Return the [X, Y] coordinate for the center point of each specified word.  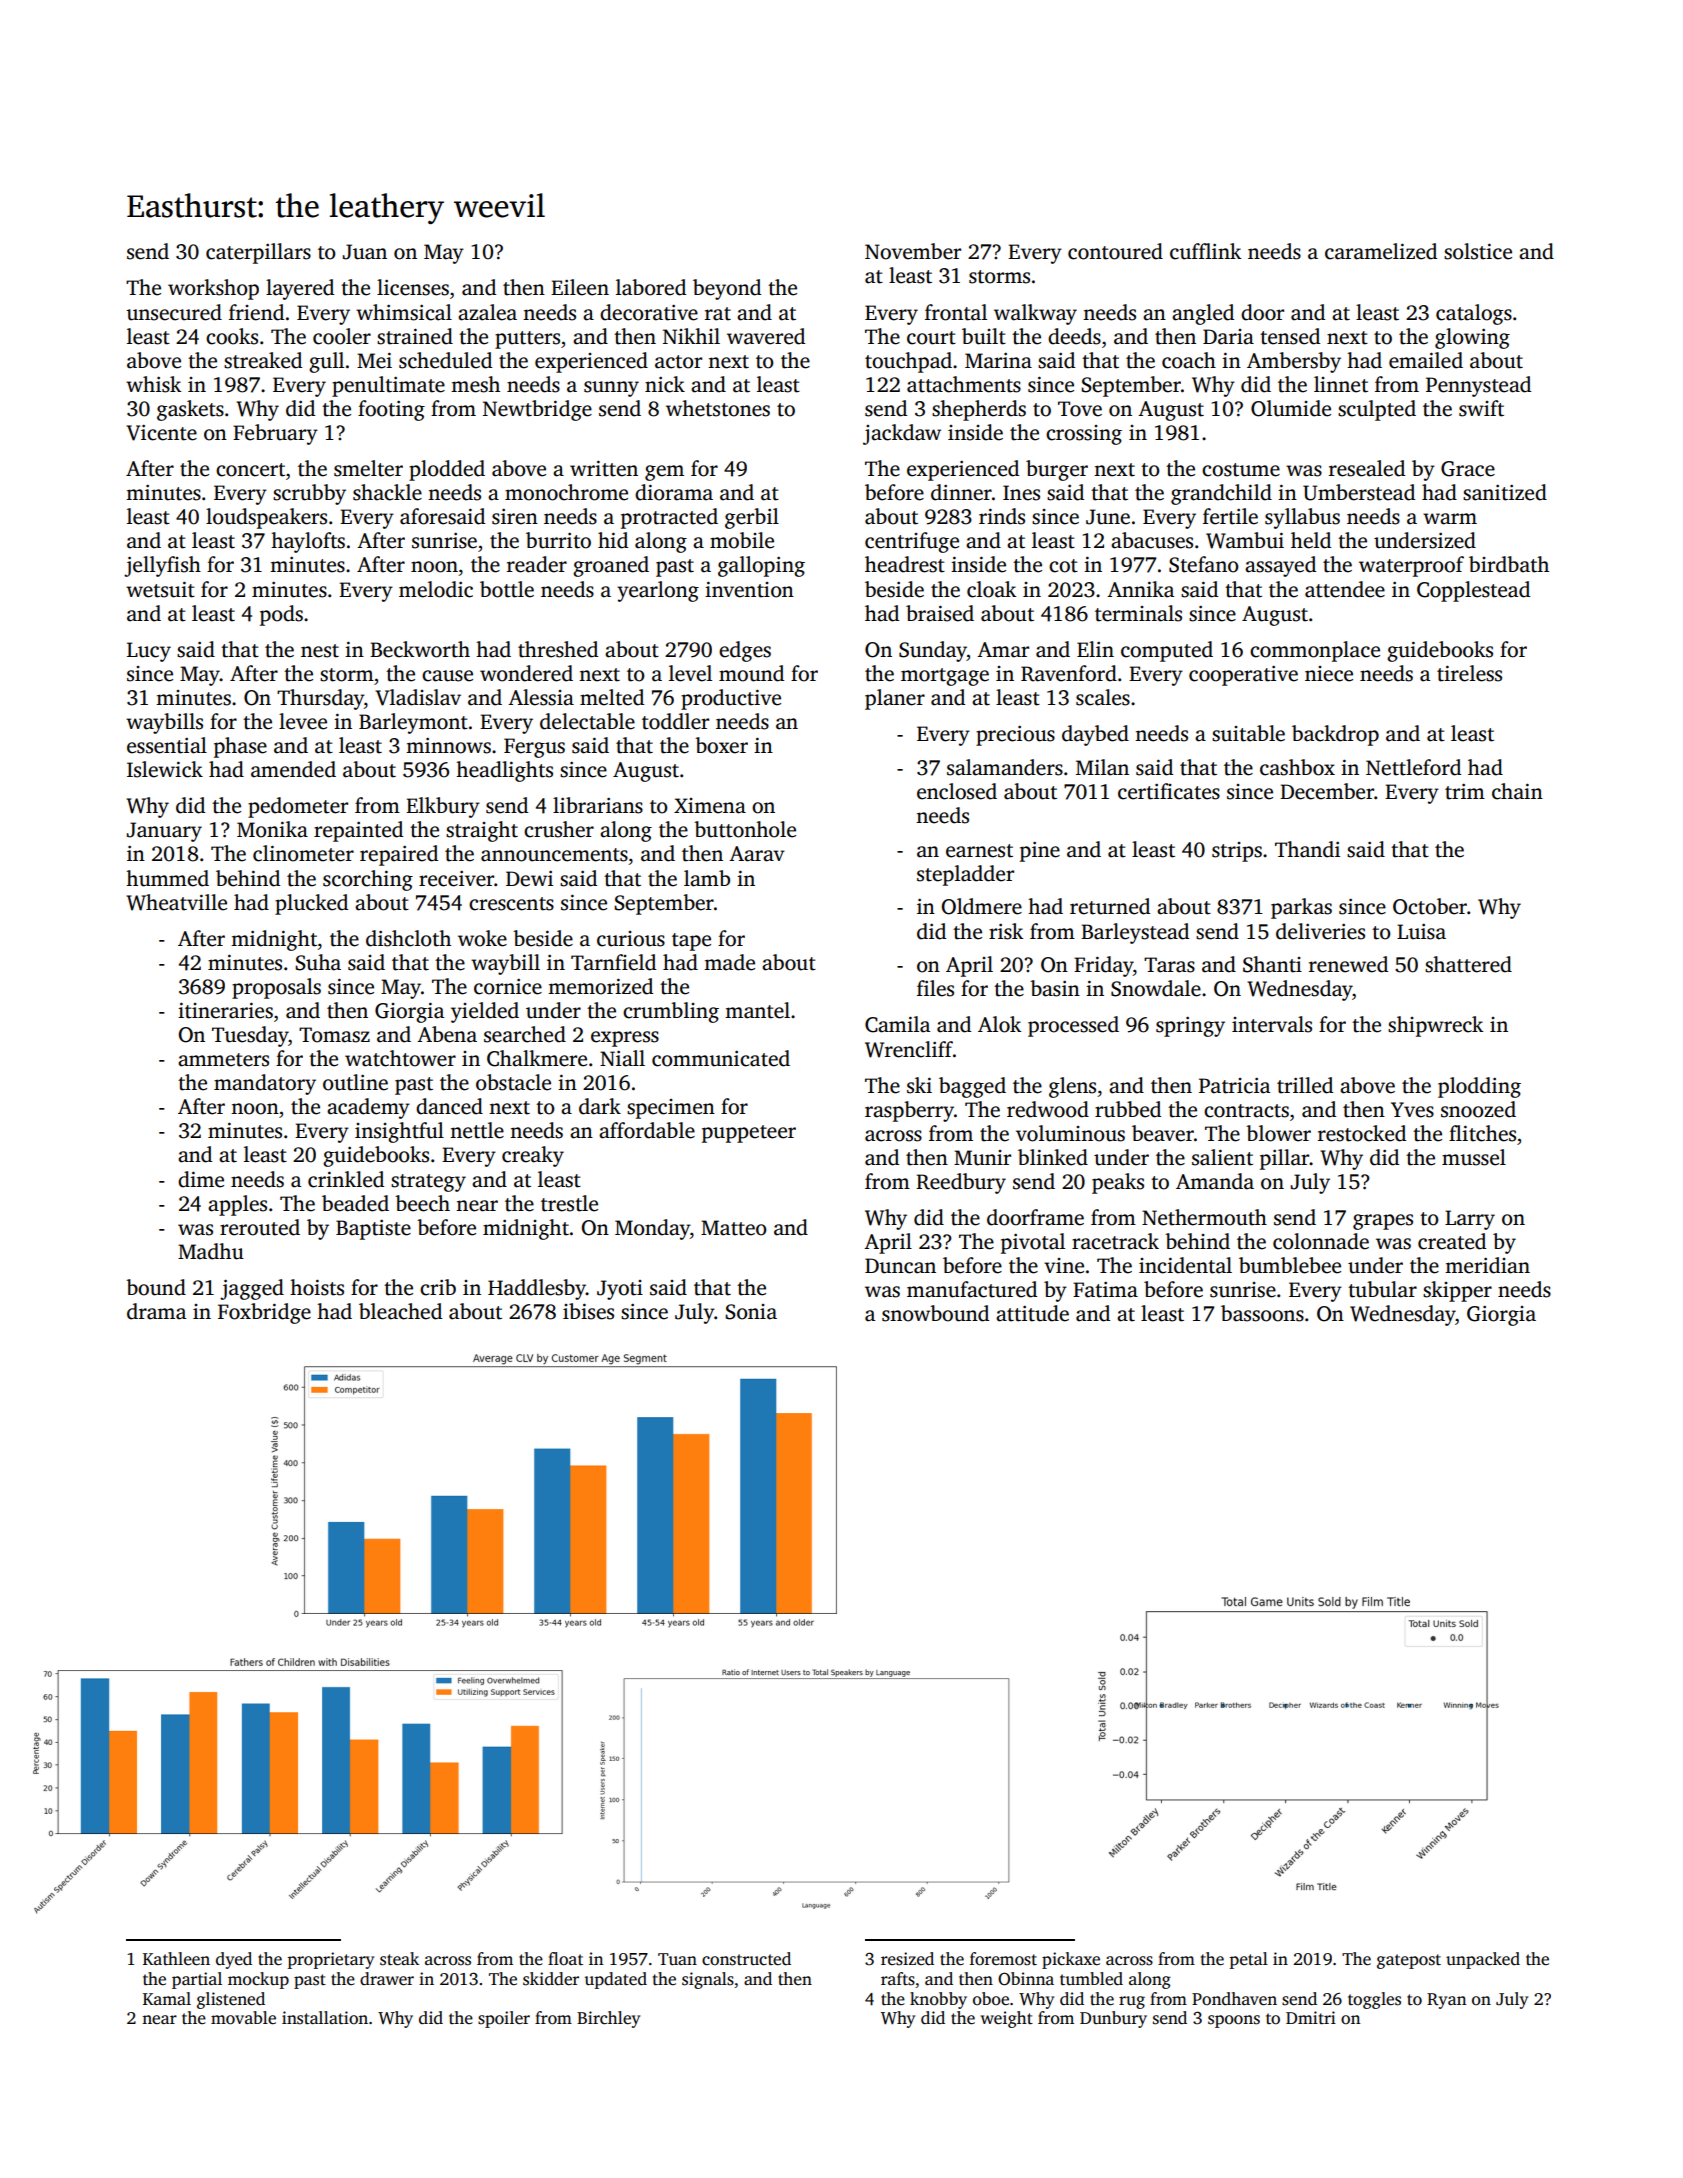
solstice [1478, 251]
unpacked [1483, 1960]
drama [156, 1311]
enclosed [957, 791]
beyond [727, 289]
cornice [508, 987]
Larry [1470, 1220]
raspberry [909, 1111]
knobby [938, 2000]
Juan [365, 252]
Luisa [1421, 932]
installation [325, 2018]
